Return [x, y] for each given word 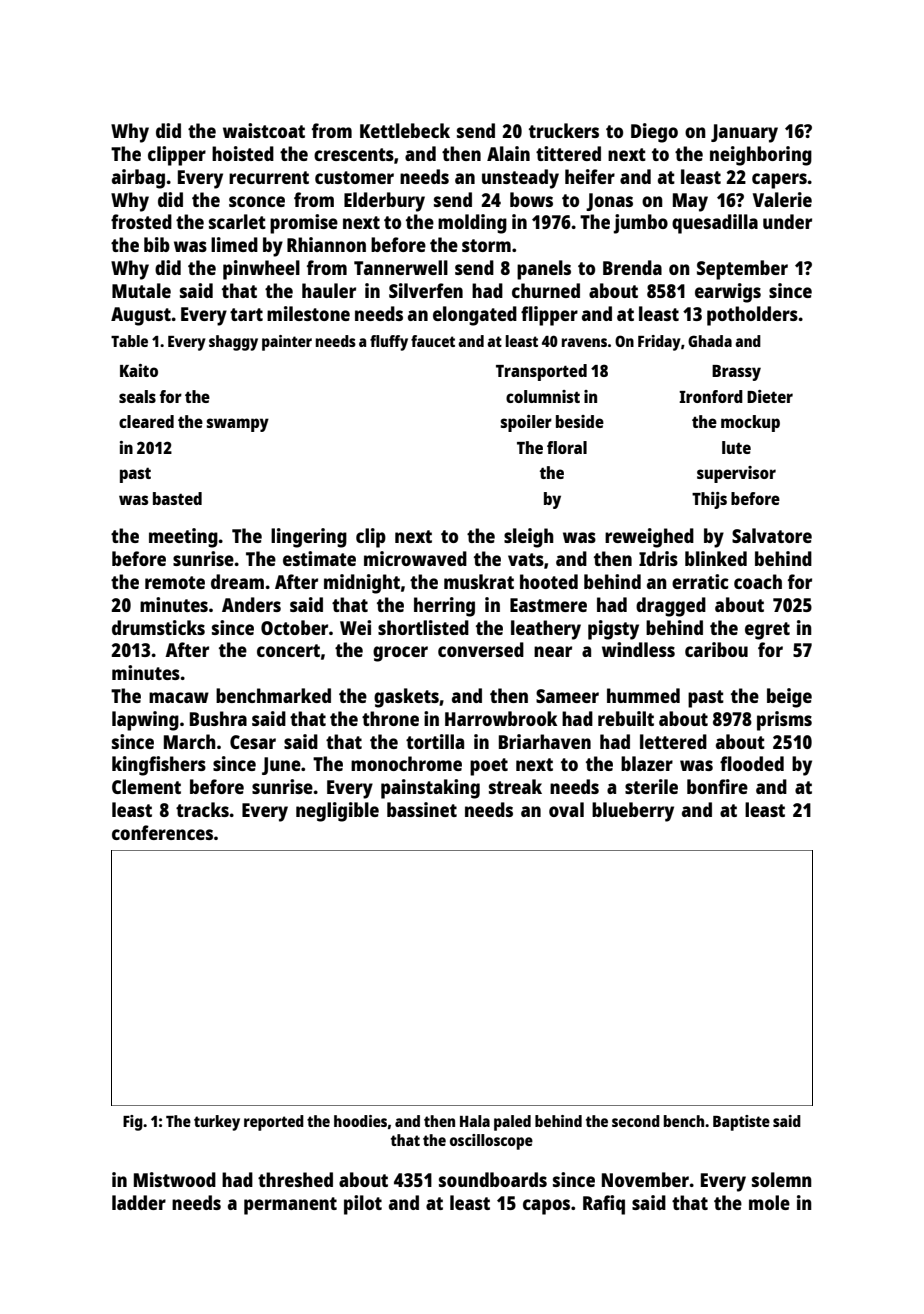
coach [758, 581]
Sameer [567, 696]
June [281, 766]
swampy [238, 425]
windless [638, 649]
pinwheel [261, 270]
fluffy [389, 343]
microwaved [415, 558]
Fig [133, 1123]
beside [580, 421]
